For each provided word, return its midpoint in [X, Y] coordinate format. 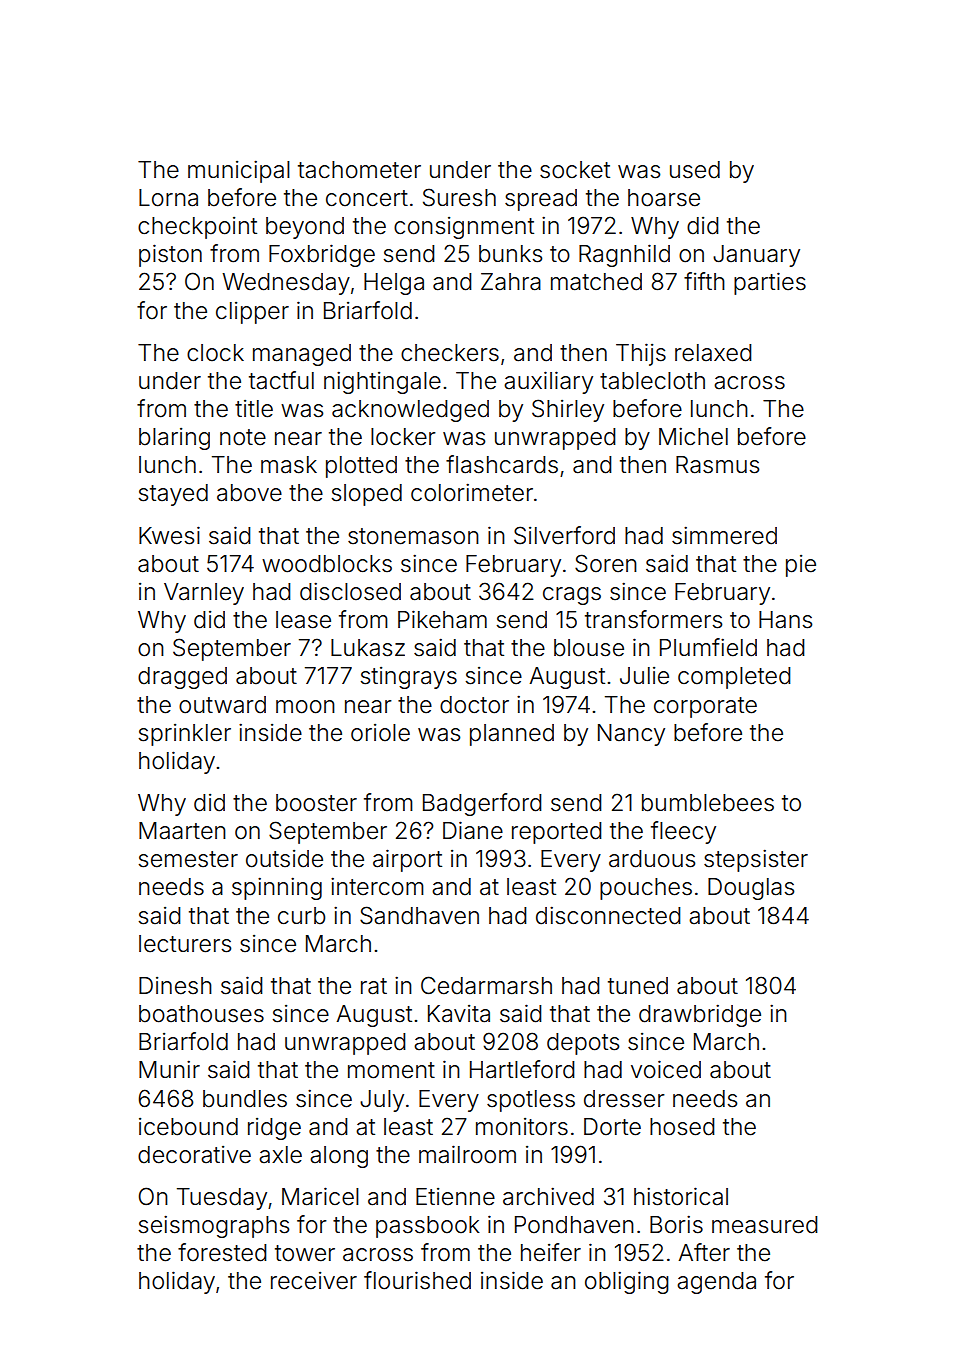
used [695, 170]
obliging [627, 1282]
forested [222, 1252]
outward [222, 705]
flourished [417, 1280]
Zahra [511, 282]
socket [575, 170]
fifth [704, 281]
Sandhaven [419, 915]
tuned [638, 986]
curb [301, 916]
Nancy [631, 735]
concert [367, 198]
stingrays [408, 678]
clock [215, 353]
